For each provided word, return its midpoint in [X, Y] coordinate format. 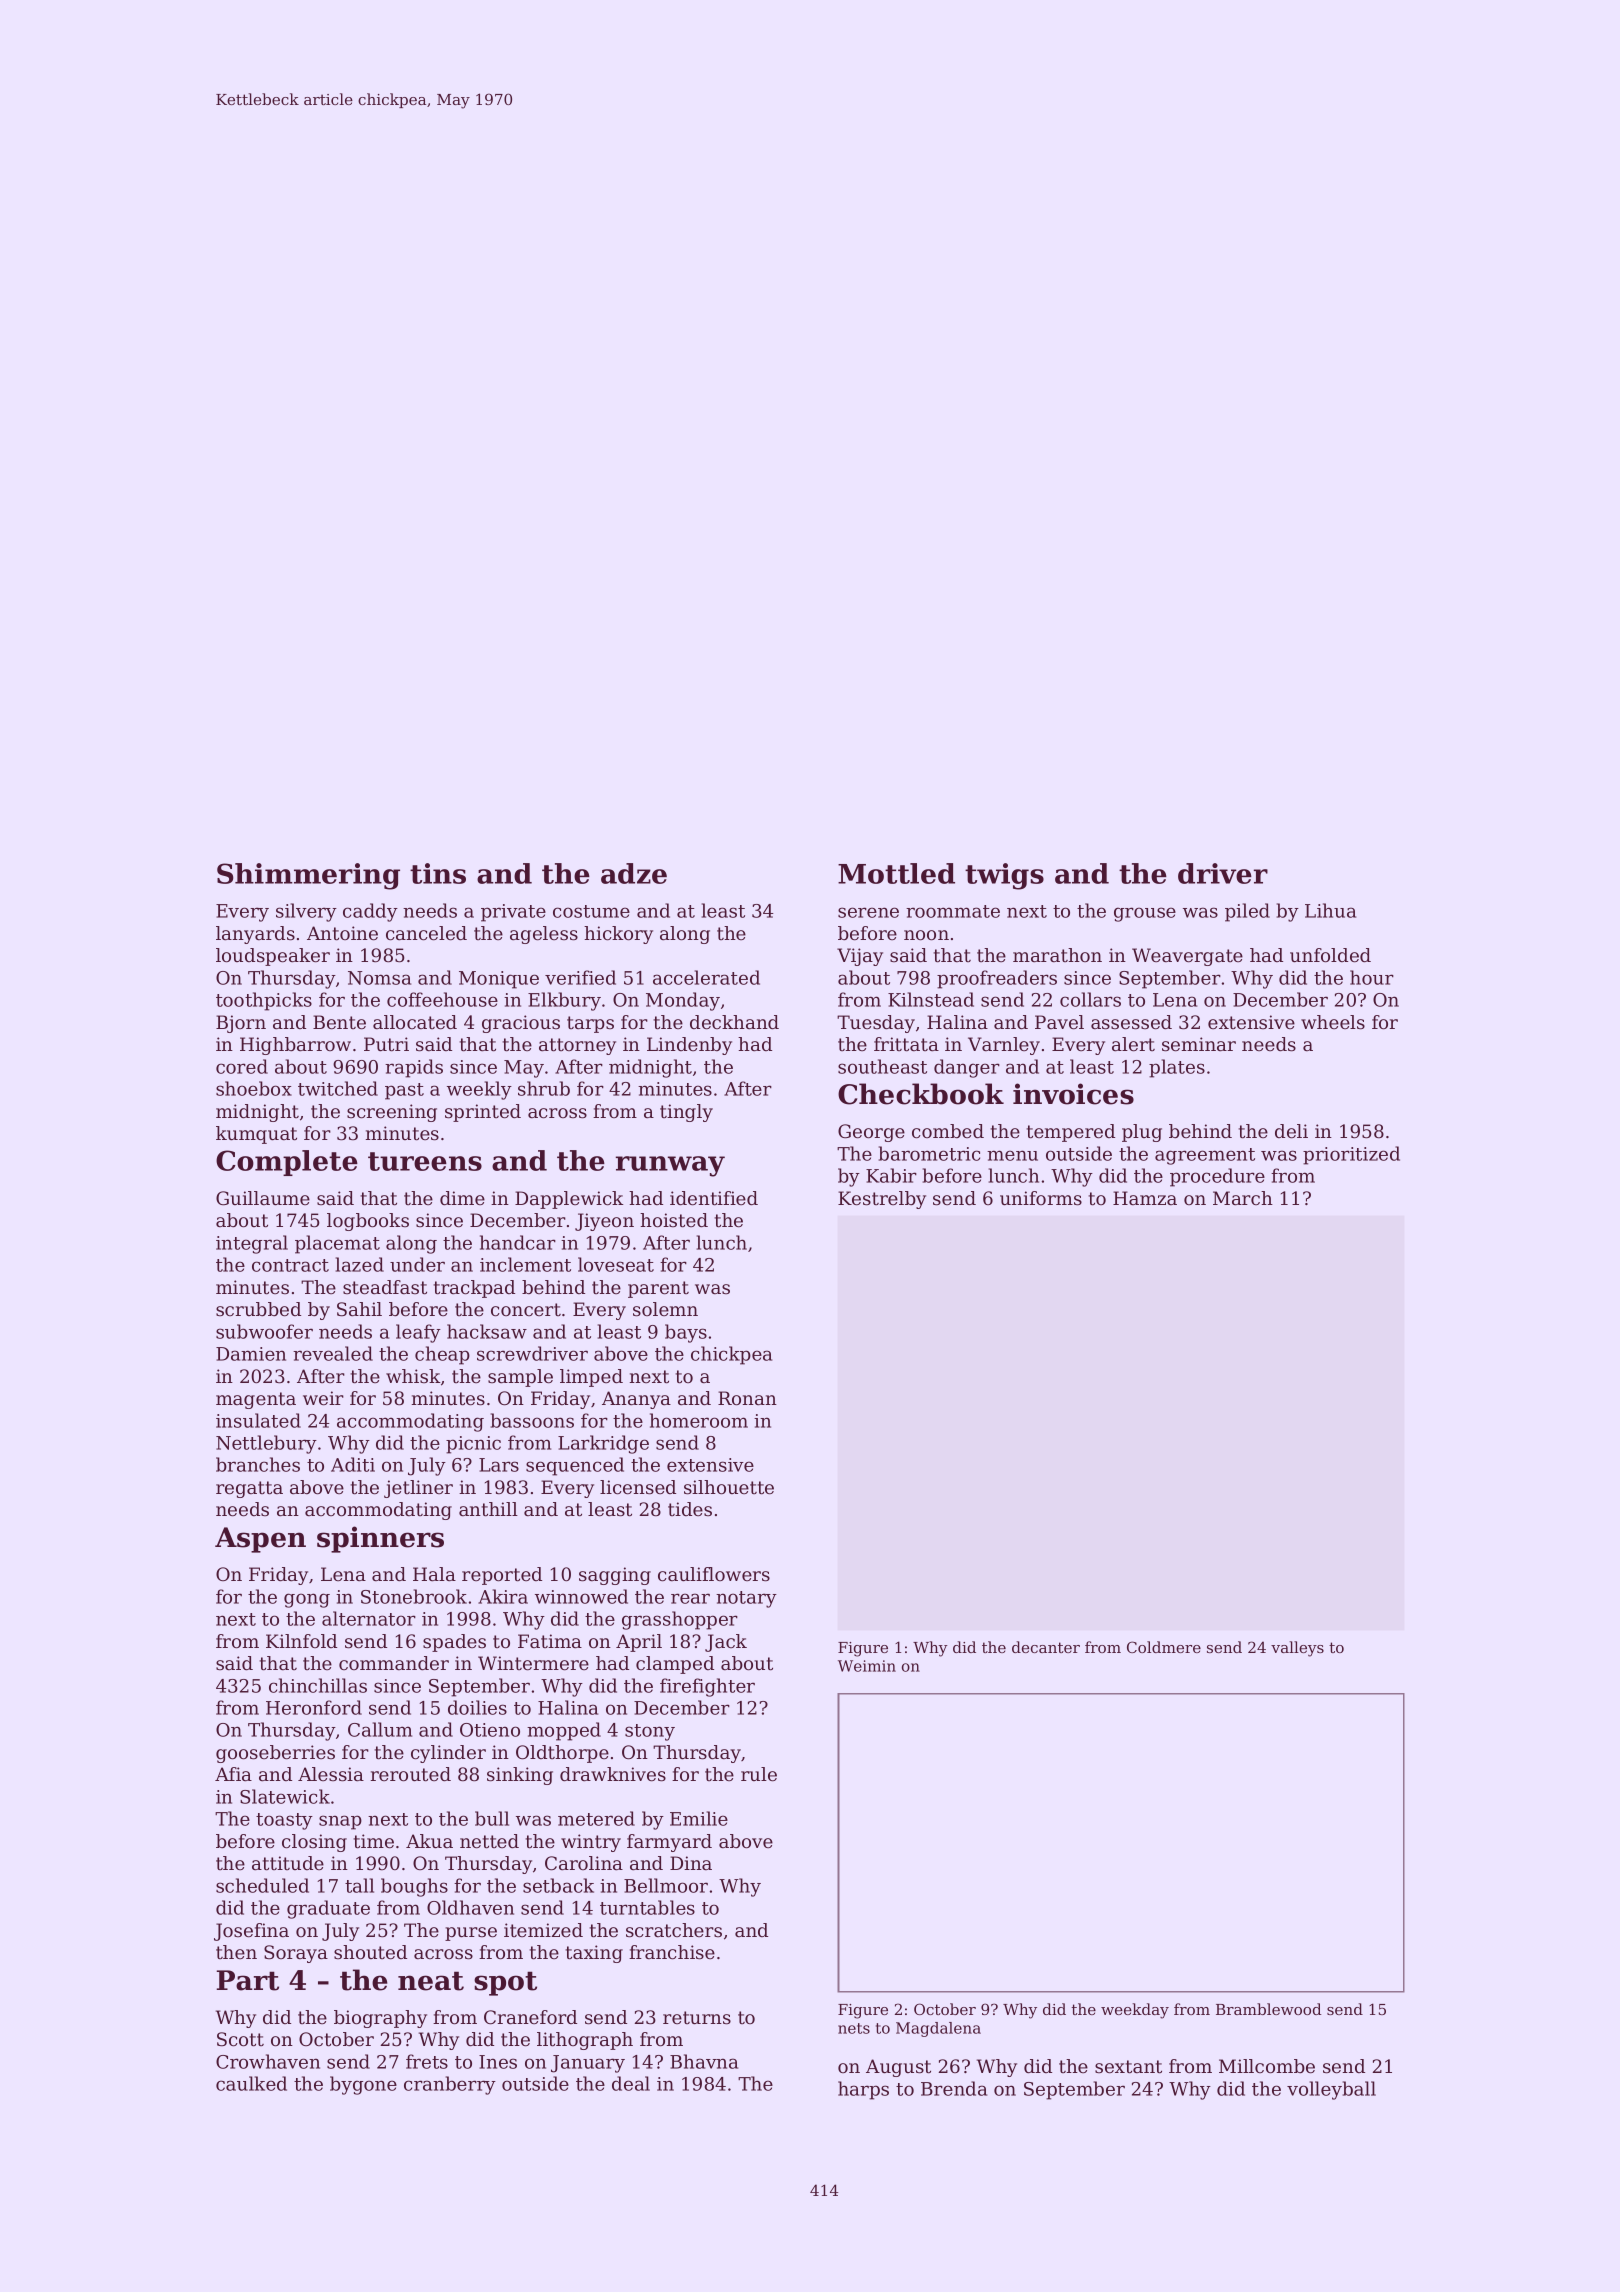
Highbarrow [295, 1046]
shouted [370, 1952]
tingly [686, 1113]
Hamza [1145, 1198]
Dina [691, 1863]
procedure [1217, 1177]
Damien [251, 1354]
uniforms [1041, 1198]
